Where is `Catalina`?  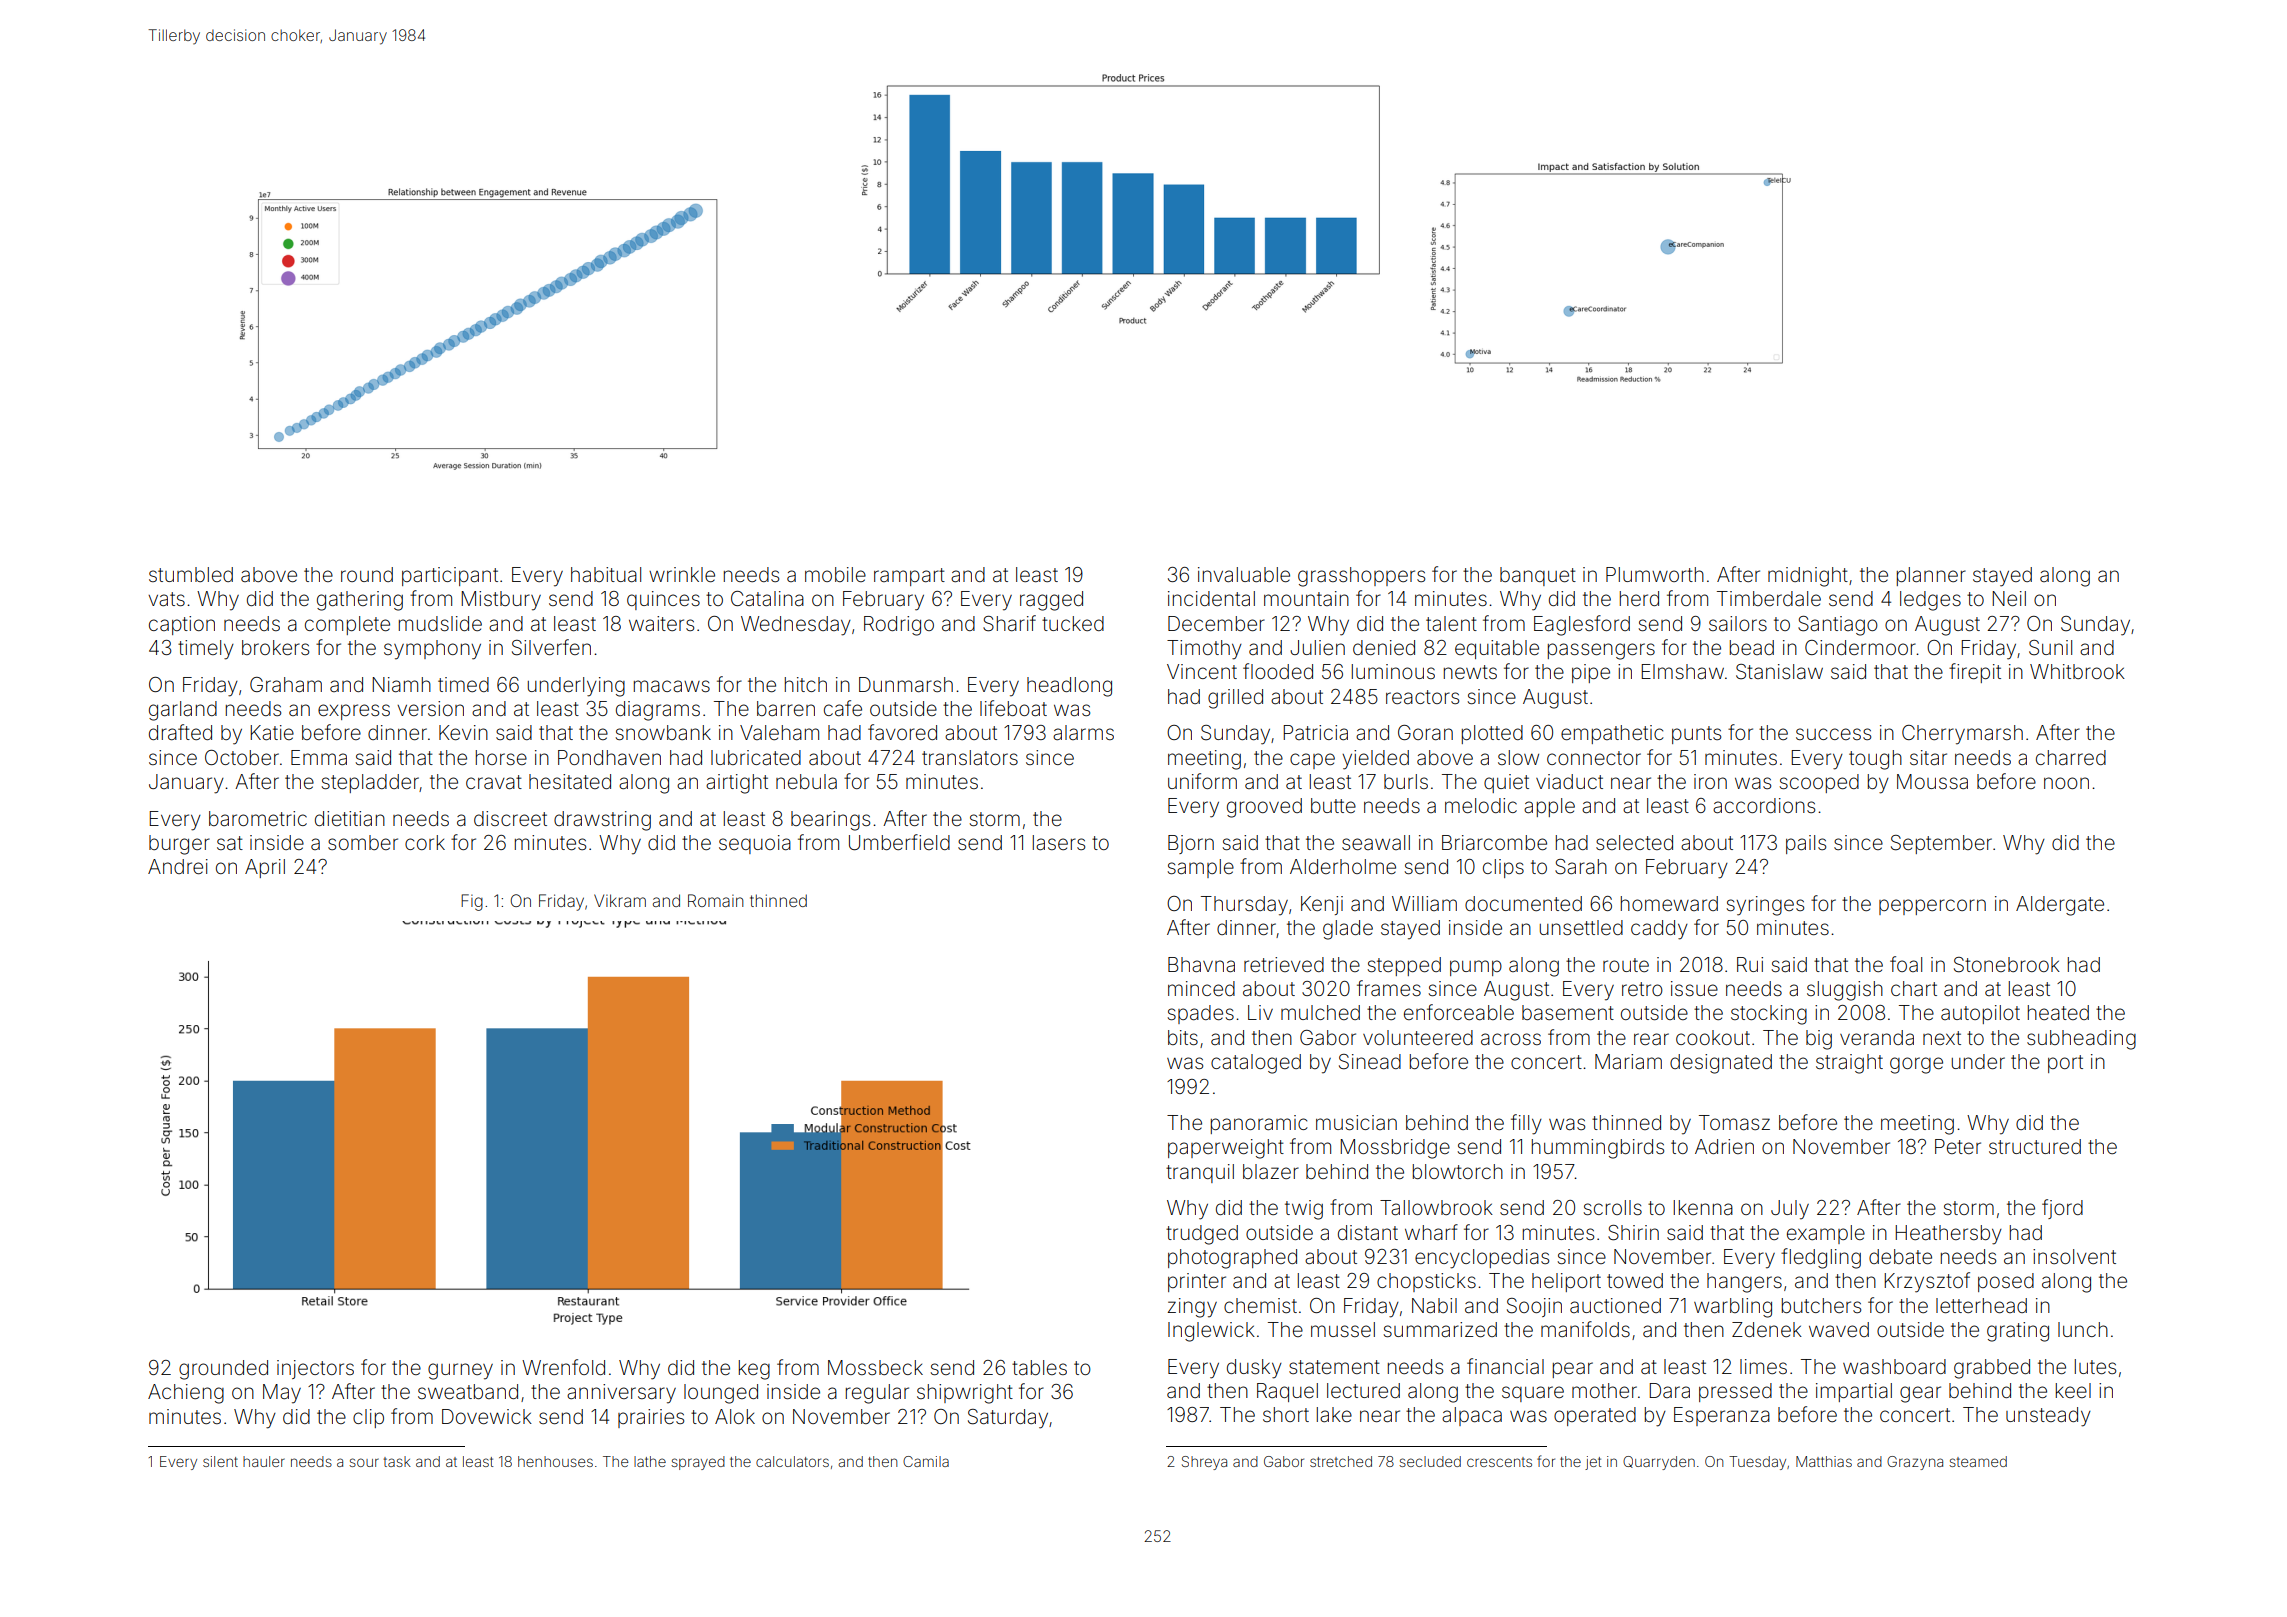 Catalina is located at coordinates (767, 598).
